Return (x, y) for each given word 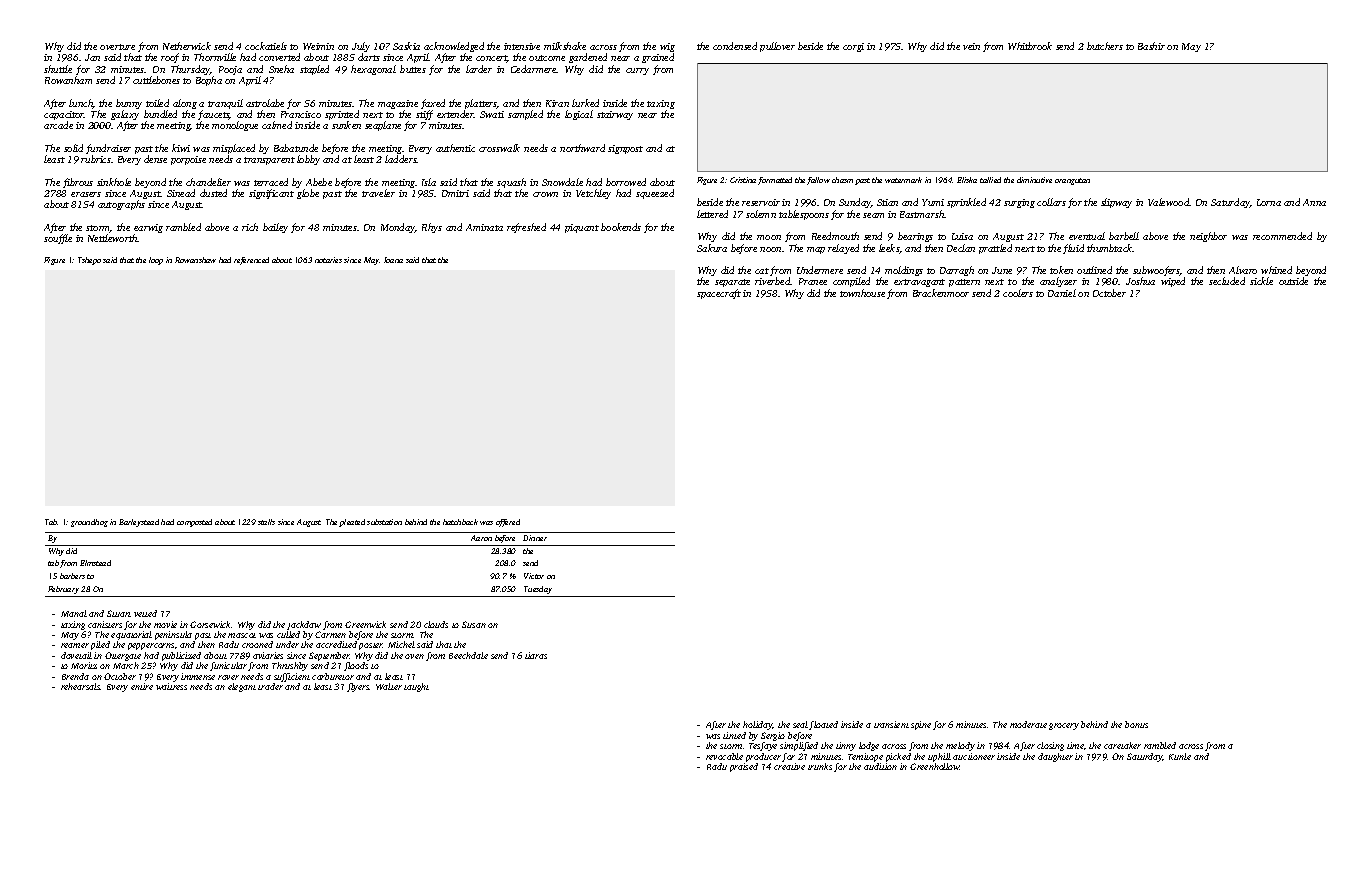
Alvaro (1243, 270)
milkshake (565, 46)
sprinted (342, 115)
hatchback (460, 522)
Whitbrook (1030, 46)
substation (384, 522)
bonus (1136, 724)
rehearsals (81, 686)
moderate (1028, 724)
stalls (266, 522)
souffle (58, 239)
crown (545, 194)
